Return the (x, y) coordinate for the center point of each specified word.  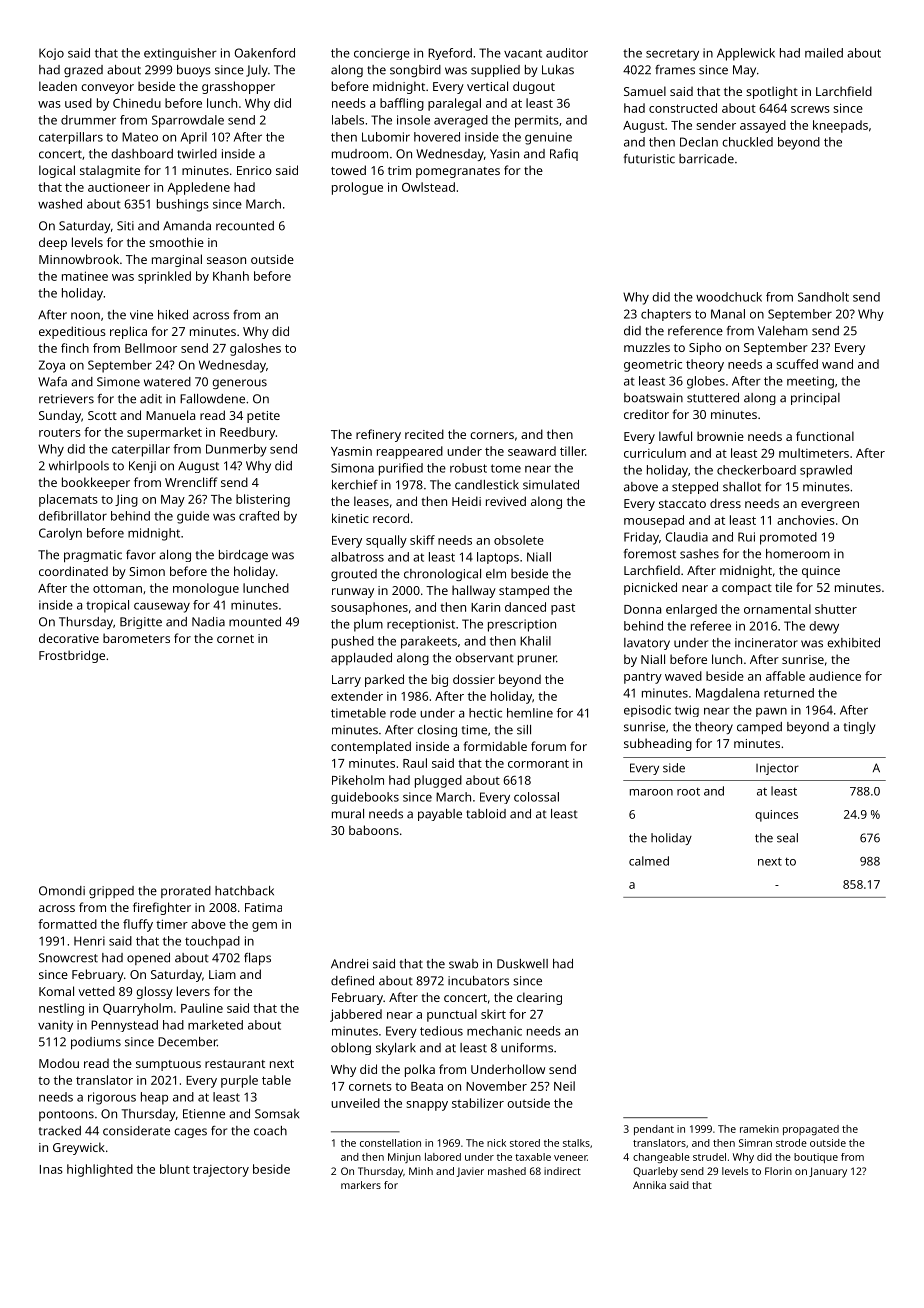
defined (352, 981)
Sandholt (823, 297)
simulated (551, 485)
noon (85, 316)
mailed (824, 53)
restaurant (235, 1064)
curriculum (655, 453)
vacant (523, 53)
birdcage (243, 556)
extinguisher (180, 54)
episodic (647, 711)
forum (548, 746)
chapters (666, 315)
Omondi (62, 891)
